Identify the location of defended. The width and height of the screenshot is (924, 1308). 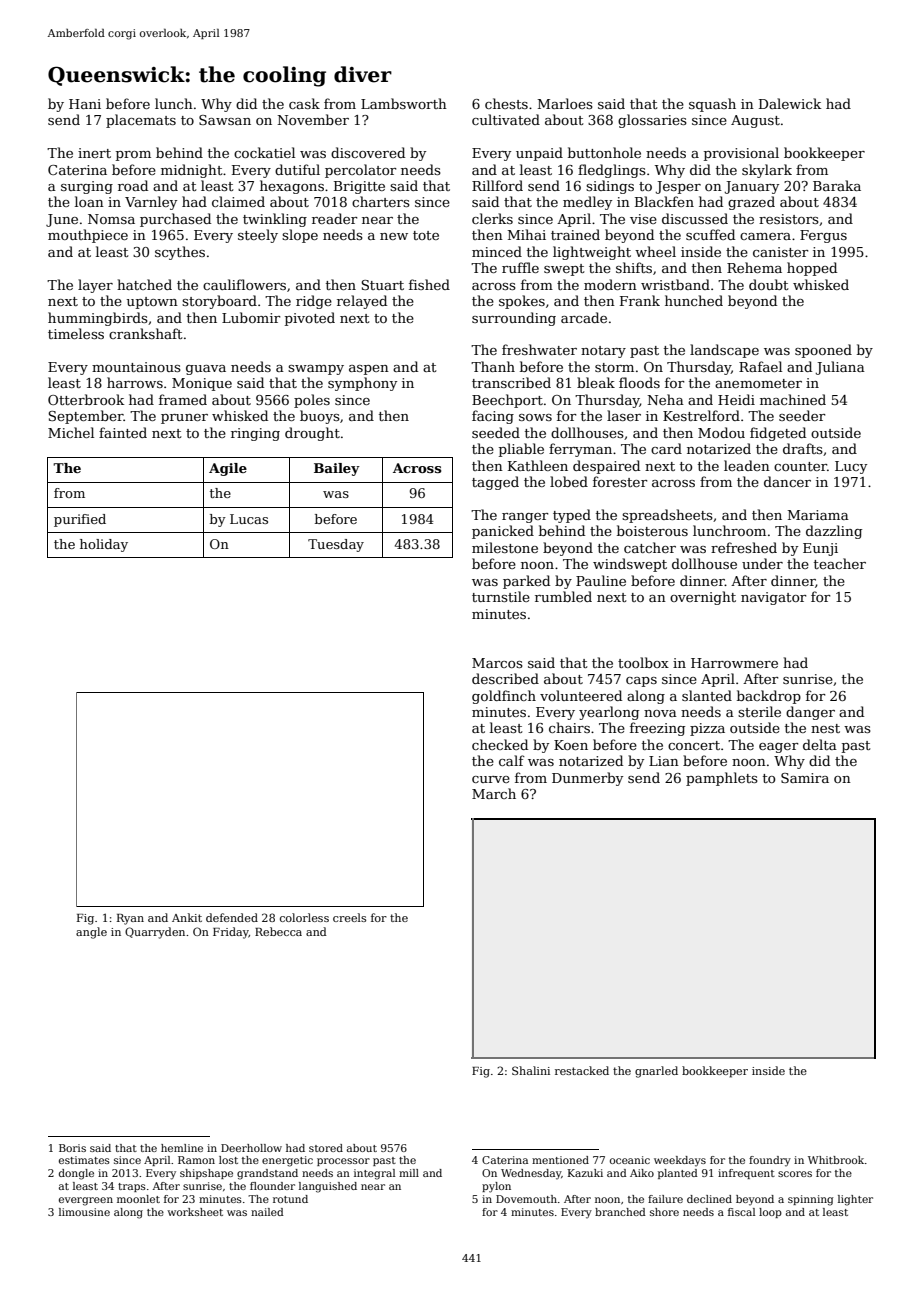
(232, 917).
